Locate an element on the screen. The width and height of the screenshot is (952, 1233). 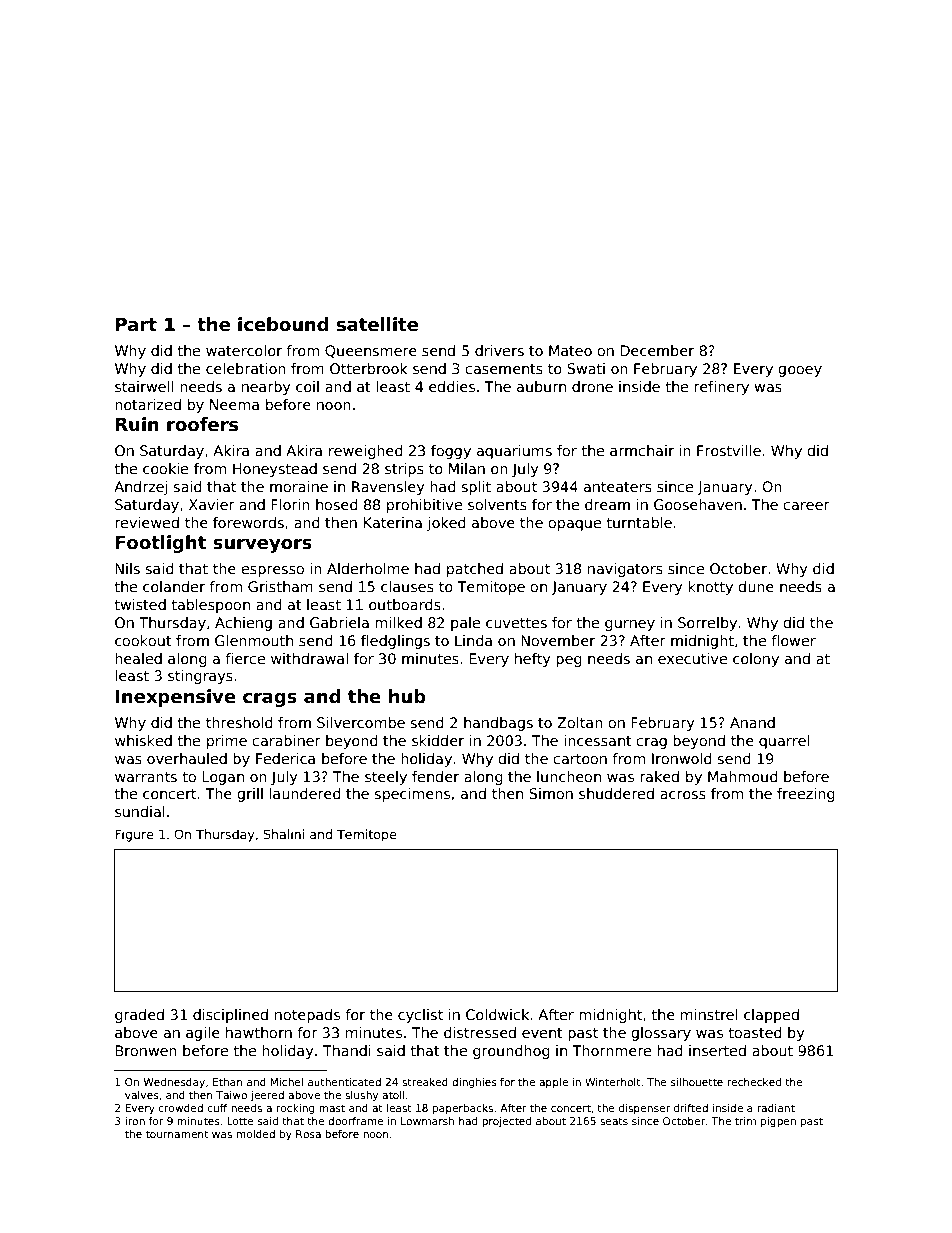
minstrel is located at coordinates (709, 1014).
